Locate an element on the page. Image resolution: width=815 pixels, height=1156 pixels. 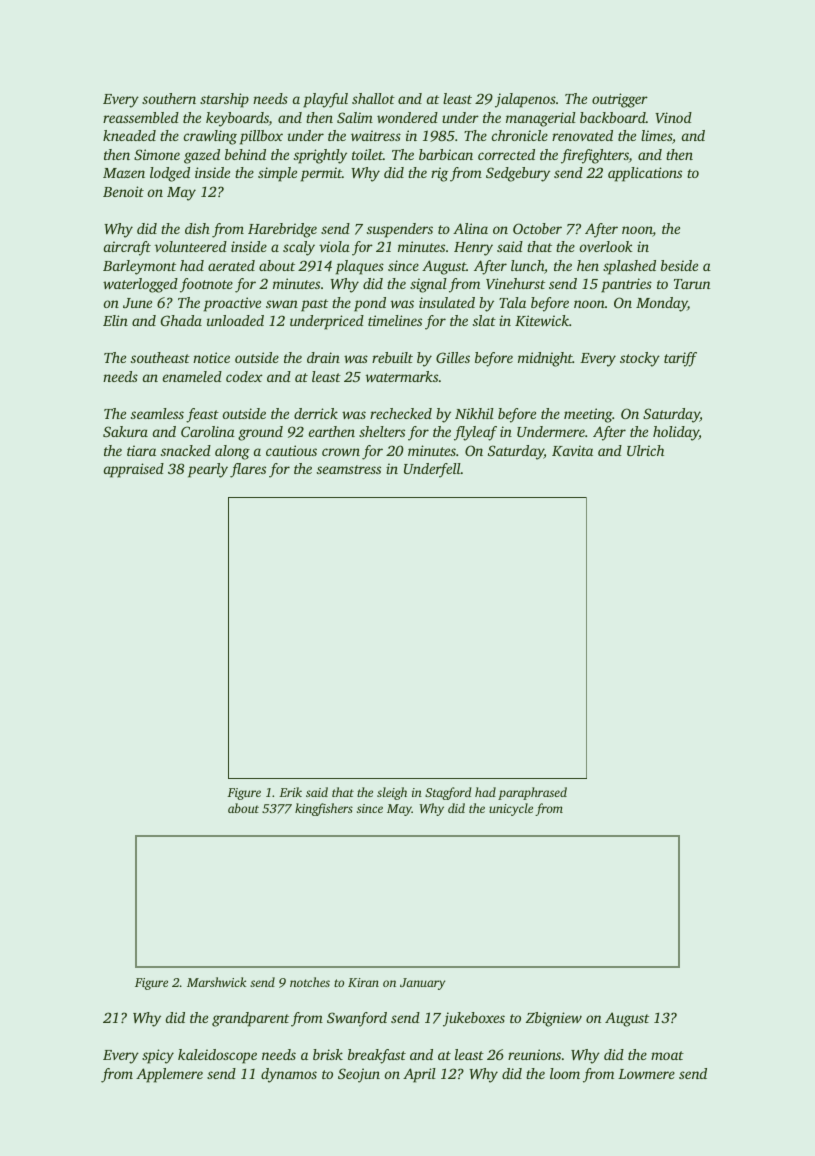
barbican is located at coordinates (446, 154).
